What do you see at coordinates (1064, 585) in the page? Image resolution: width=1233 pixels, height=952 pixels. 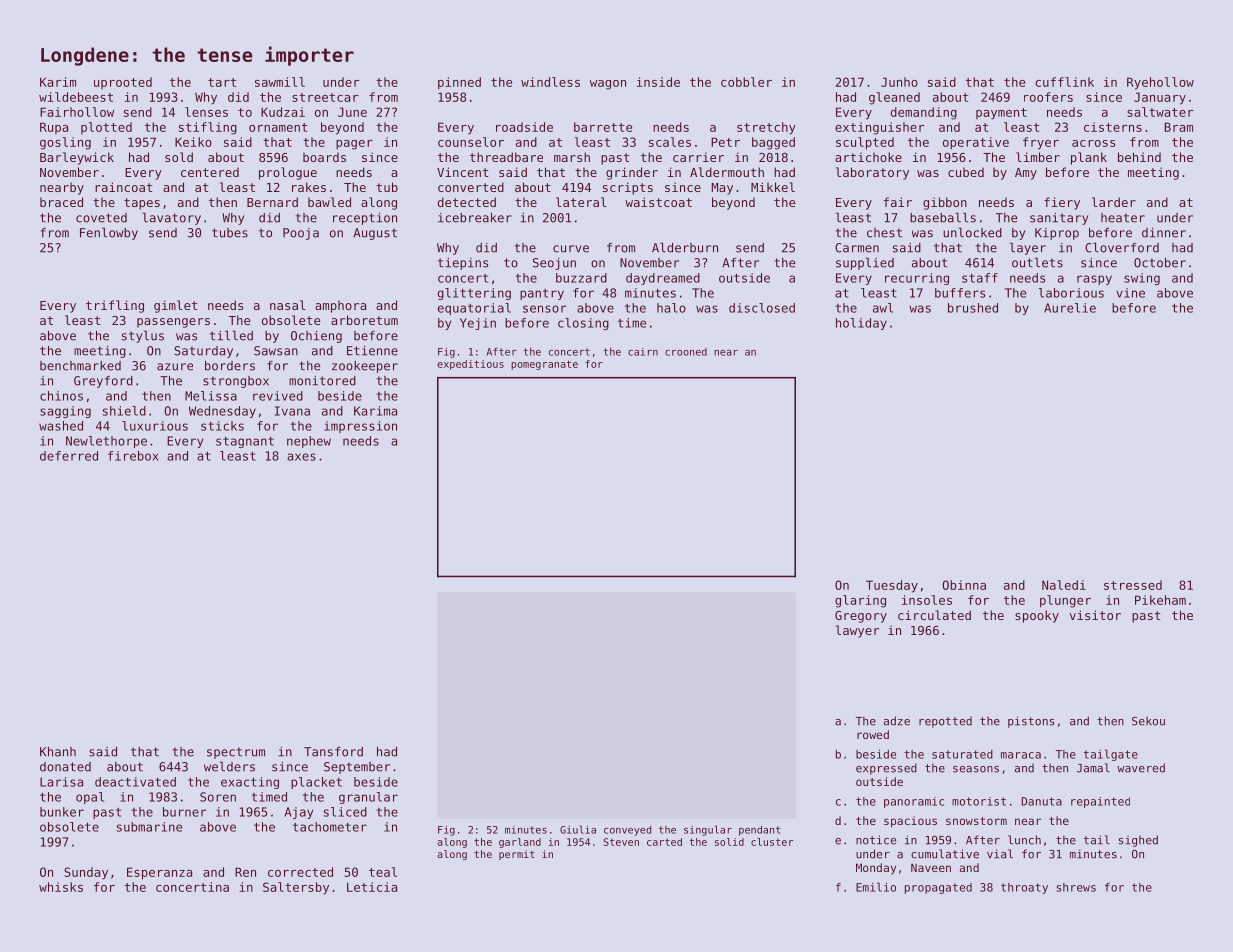 I see `Naledi` at bounding box center [1064, 585].
